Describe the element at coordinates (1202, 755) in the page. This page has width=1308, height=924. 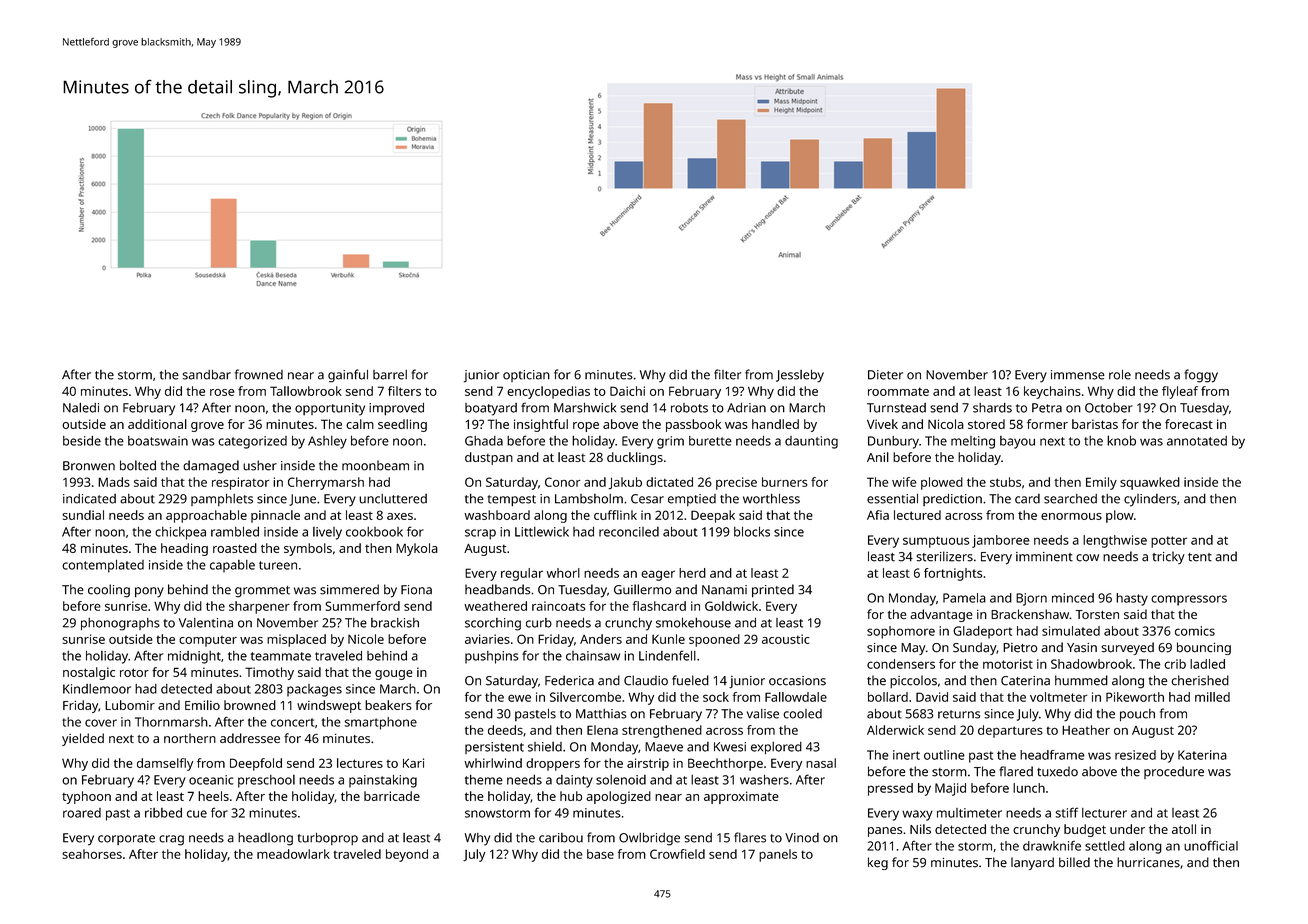
I see `Katerina` at that location.
